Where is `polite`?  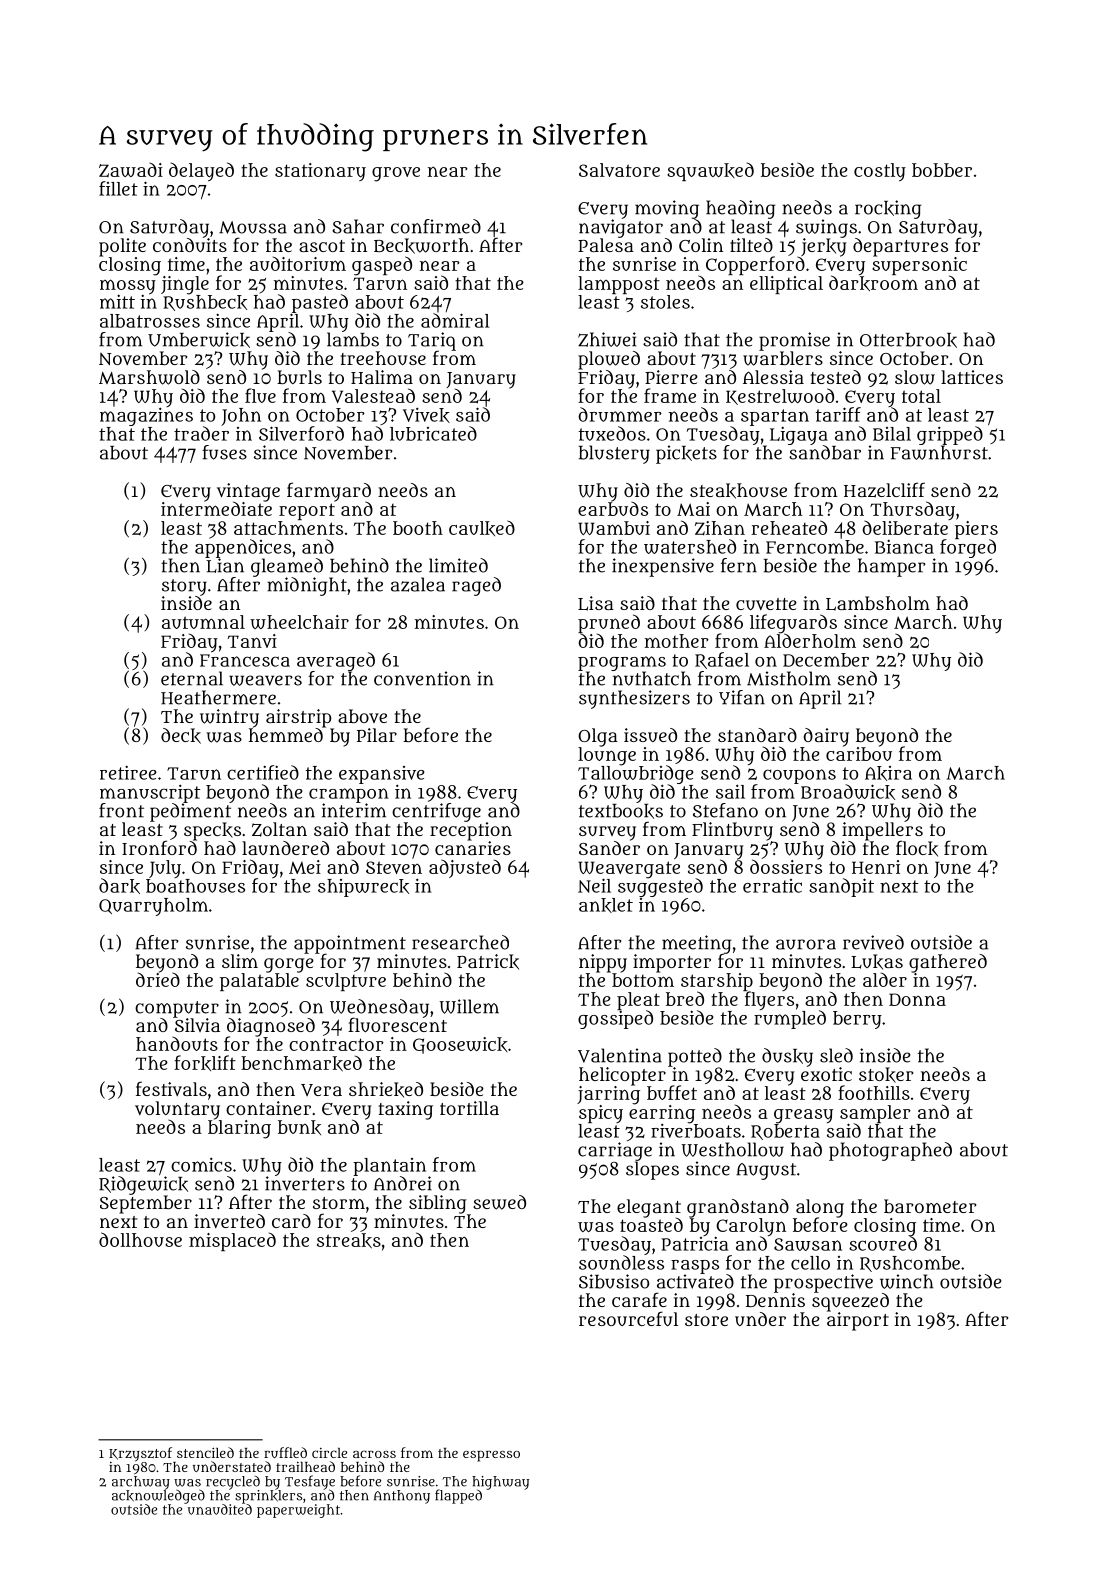
polite is located at coordinates (122, 247).
